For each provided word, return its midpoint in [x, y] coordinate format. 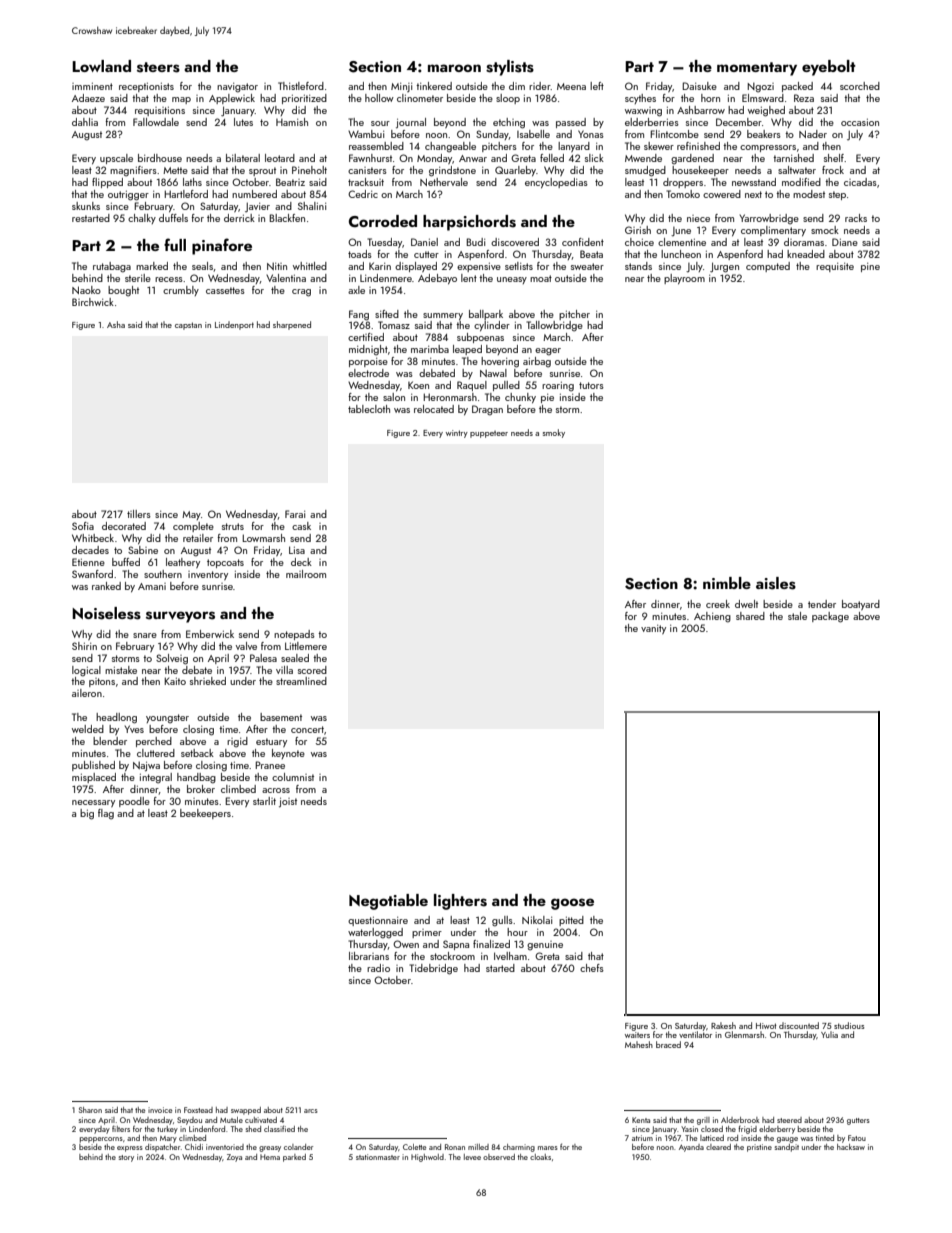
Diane [845, 242]
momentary [757, 69]
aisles [776, 583]
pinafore [222, 246]
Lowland [101, 66]
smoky [554, 433]
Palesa [263, 658]
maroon [454, 68]
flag [106, 814]
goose [572, 904]
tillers [139, 514]
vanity [653, 629]
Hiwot [766, 1026]
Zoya [234, 1158]
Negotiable [388, 902]
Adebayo [437, 279]
